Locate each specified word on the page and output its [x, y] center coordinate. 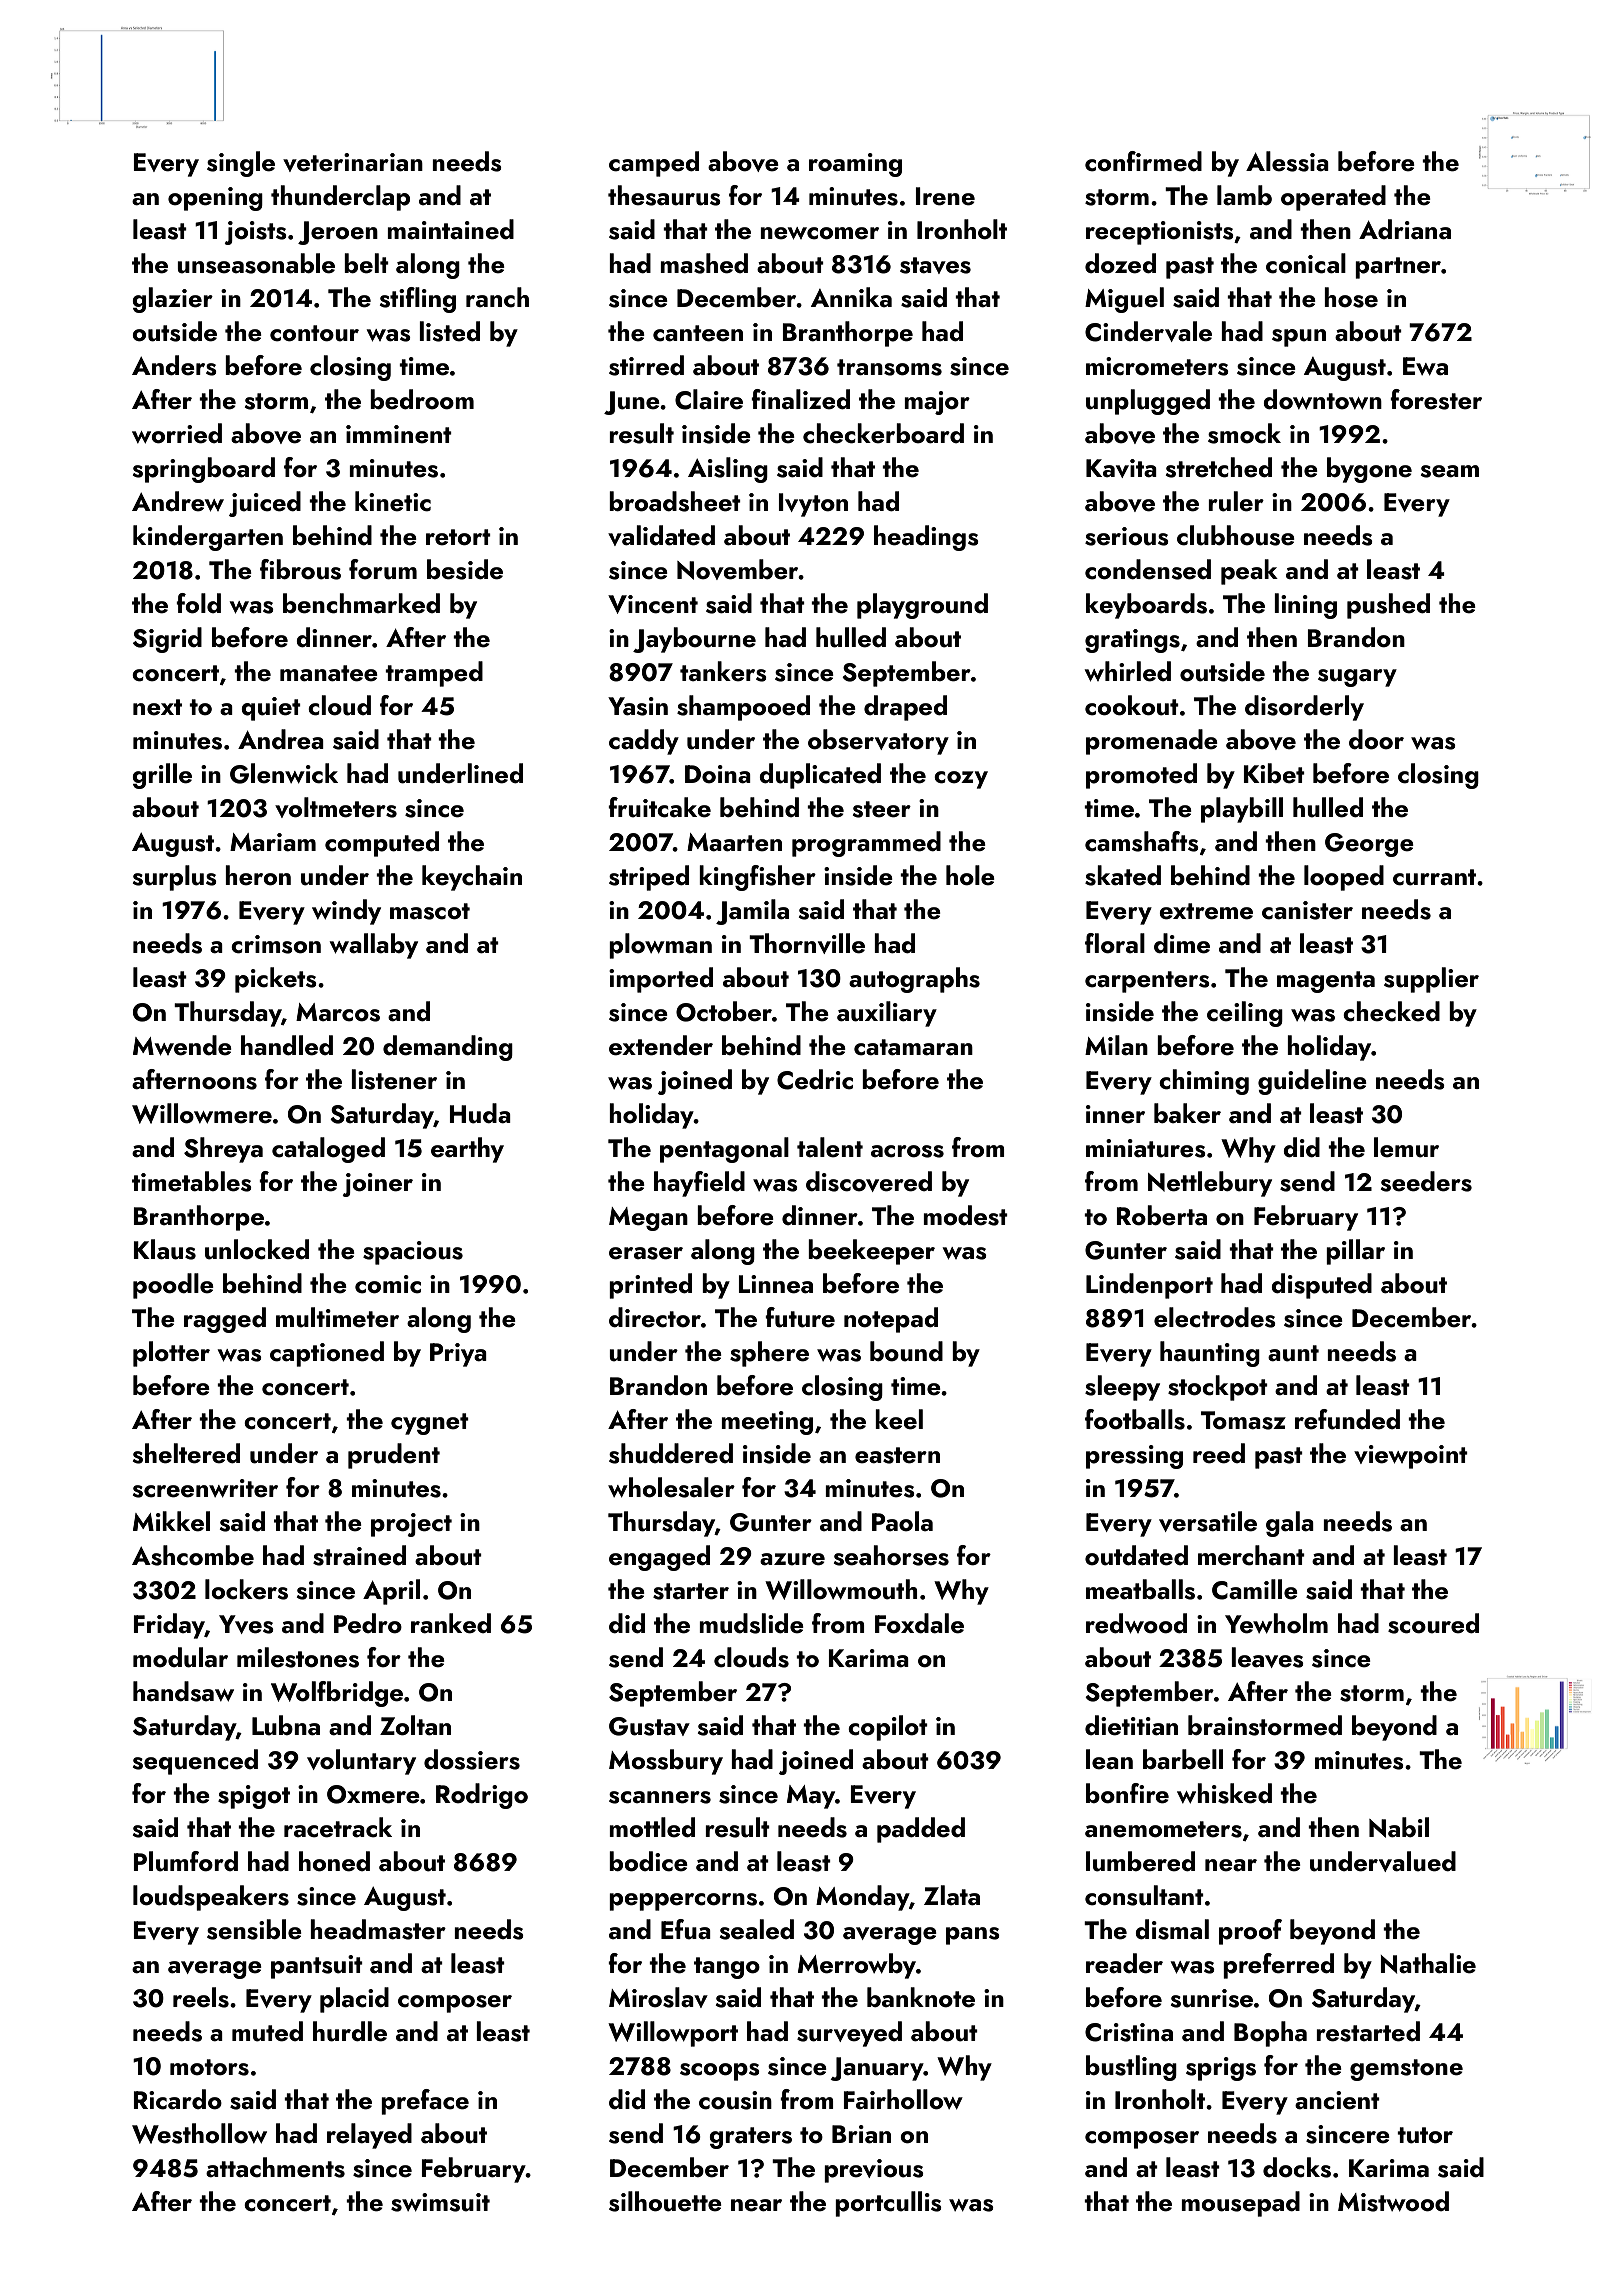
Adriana [1405, 229]
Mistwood [1393, 2201]
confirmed [1143, 161]
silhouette [665, 2201]
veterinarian [353, 162]
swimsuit [440, 2202]
